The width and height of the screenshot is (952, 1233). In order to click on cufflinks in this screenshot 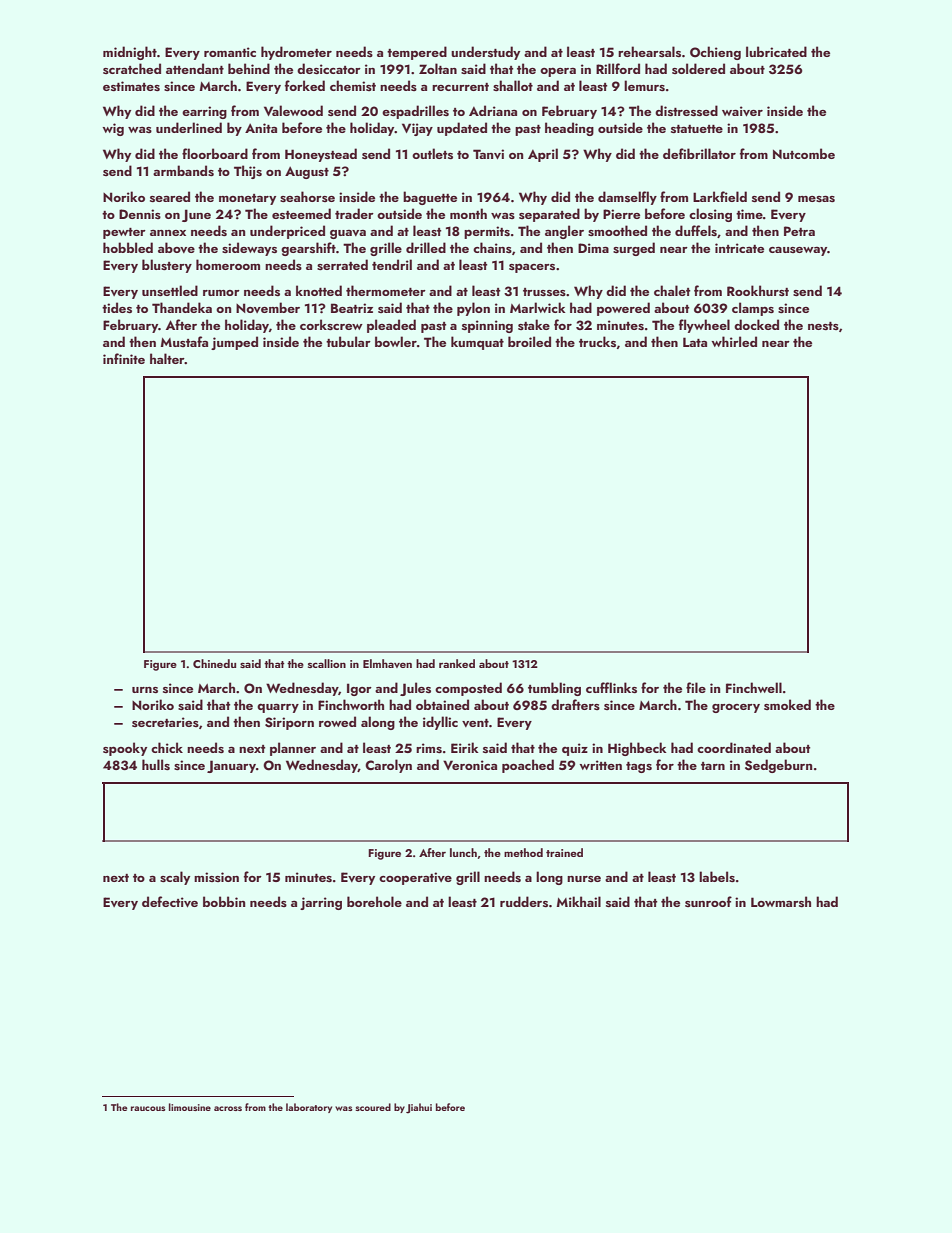, I will do `click(611, 687)`.
